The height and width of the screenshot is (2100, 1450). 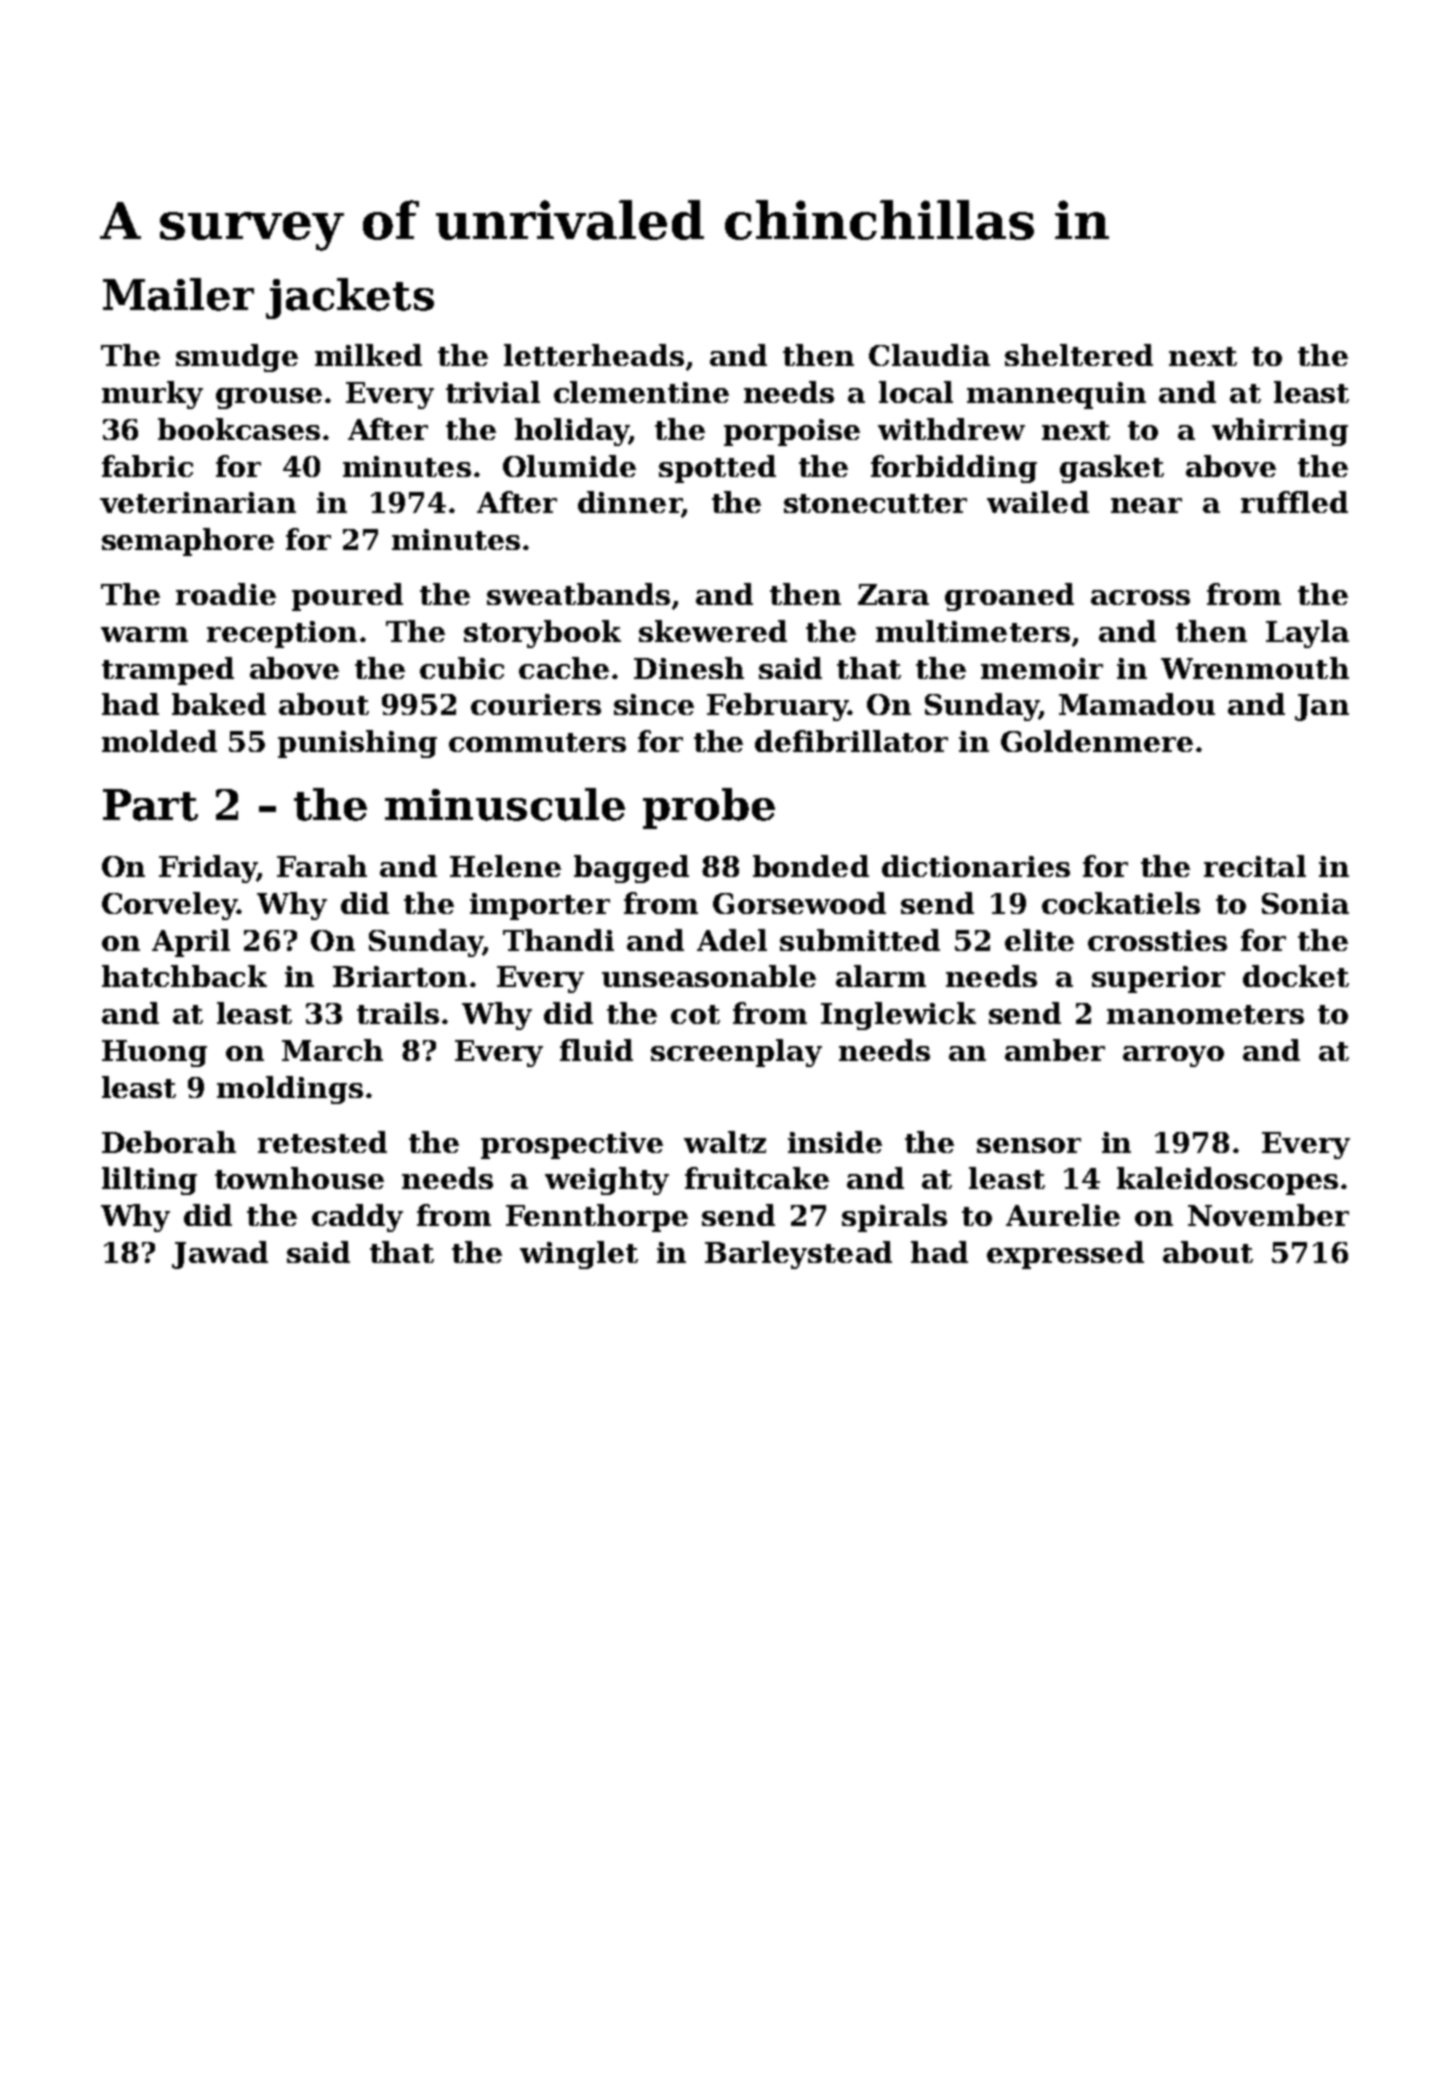 I want to click on probe, so click(x=709, y=808).
